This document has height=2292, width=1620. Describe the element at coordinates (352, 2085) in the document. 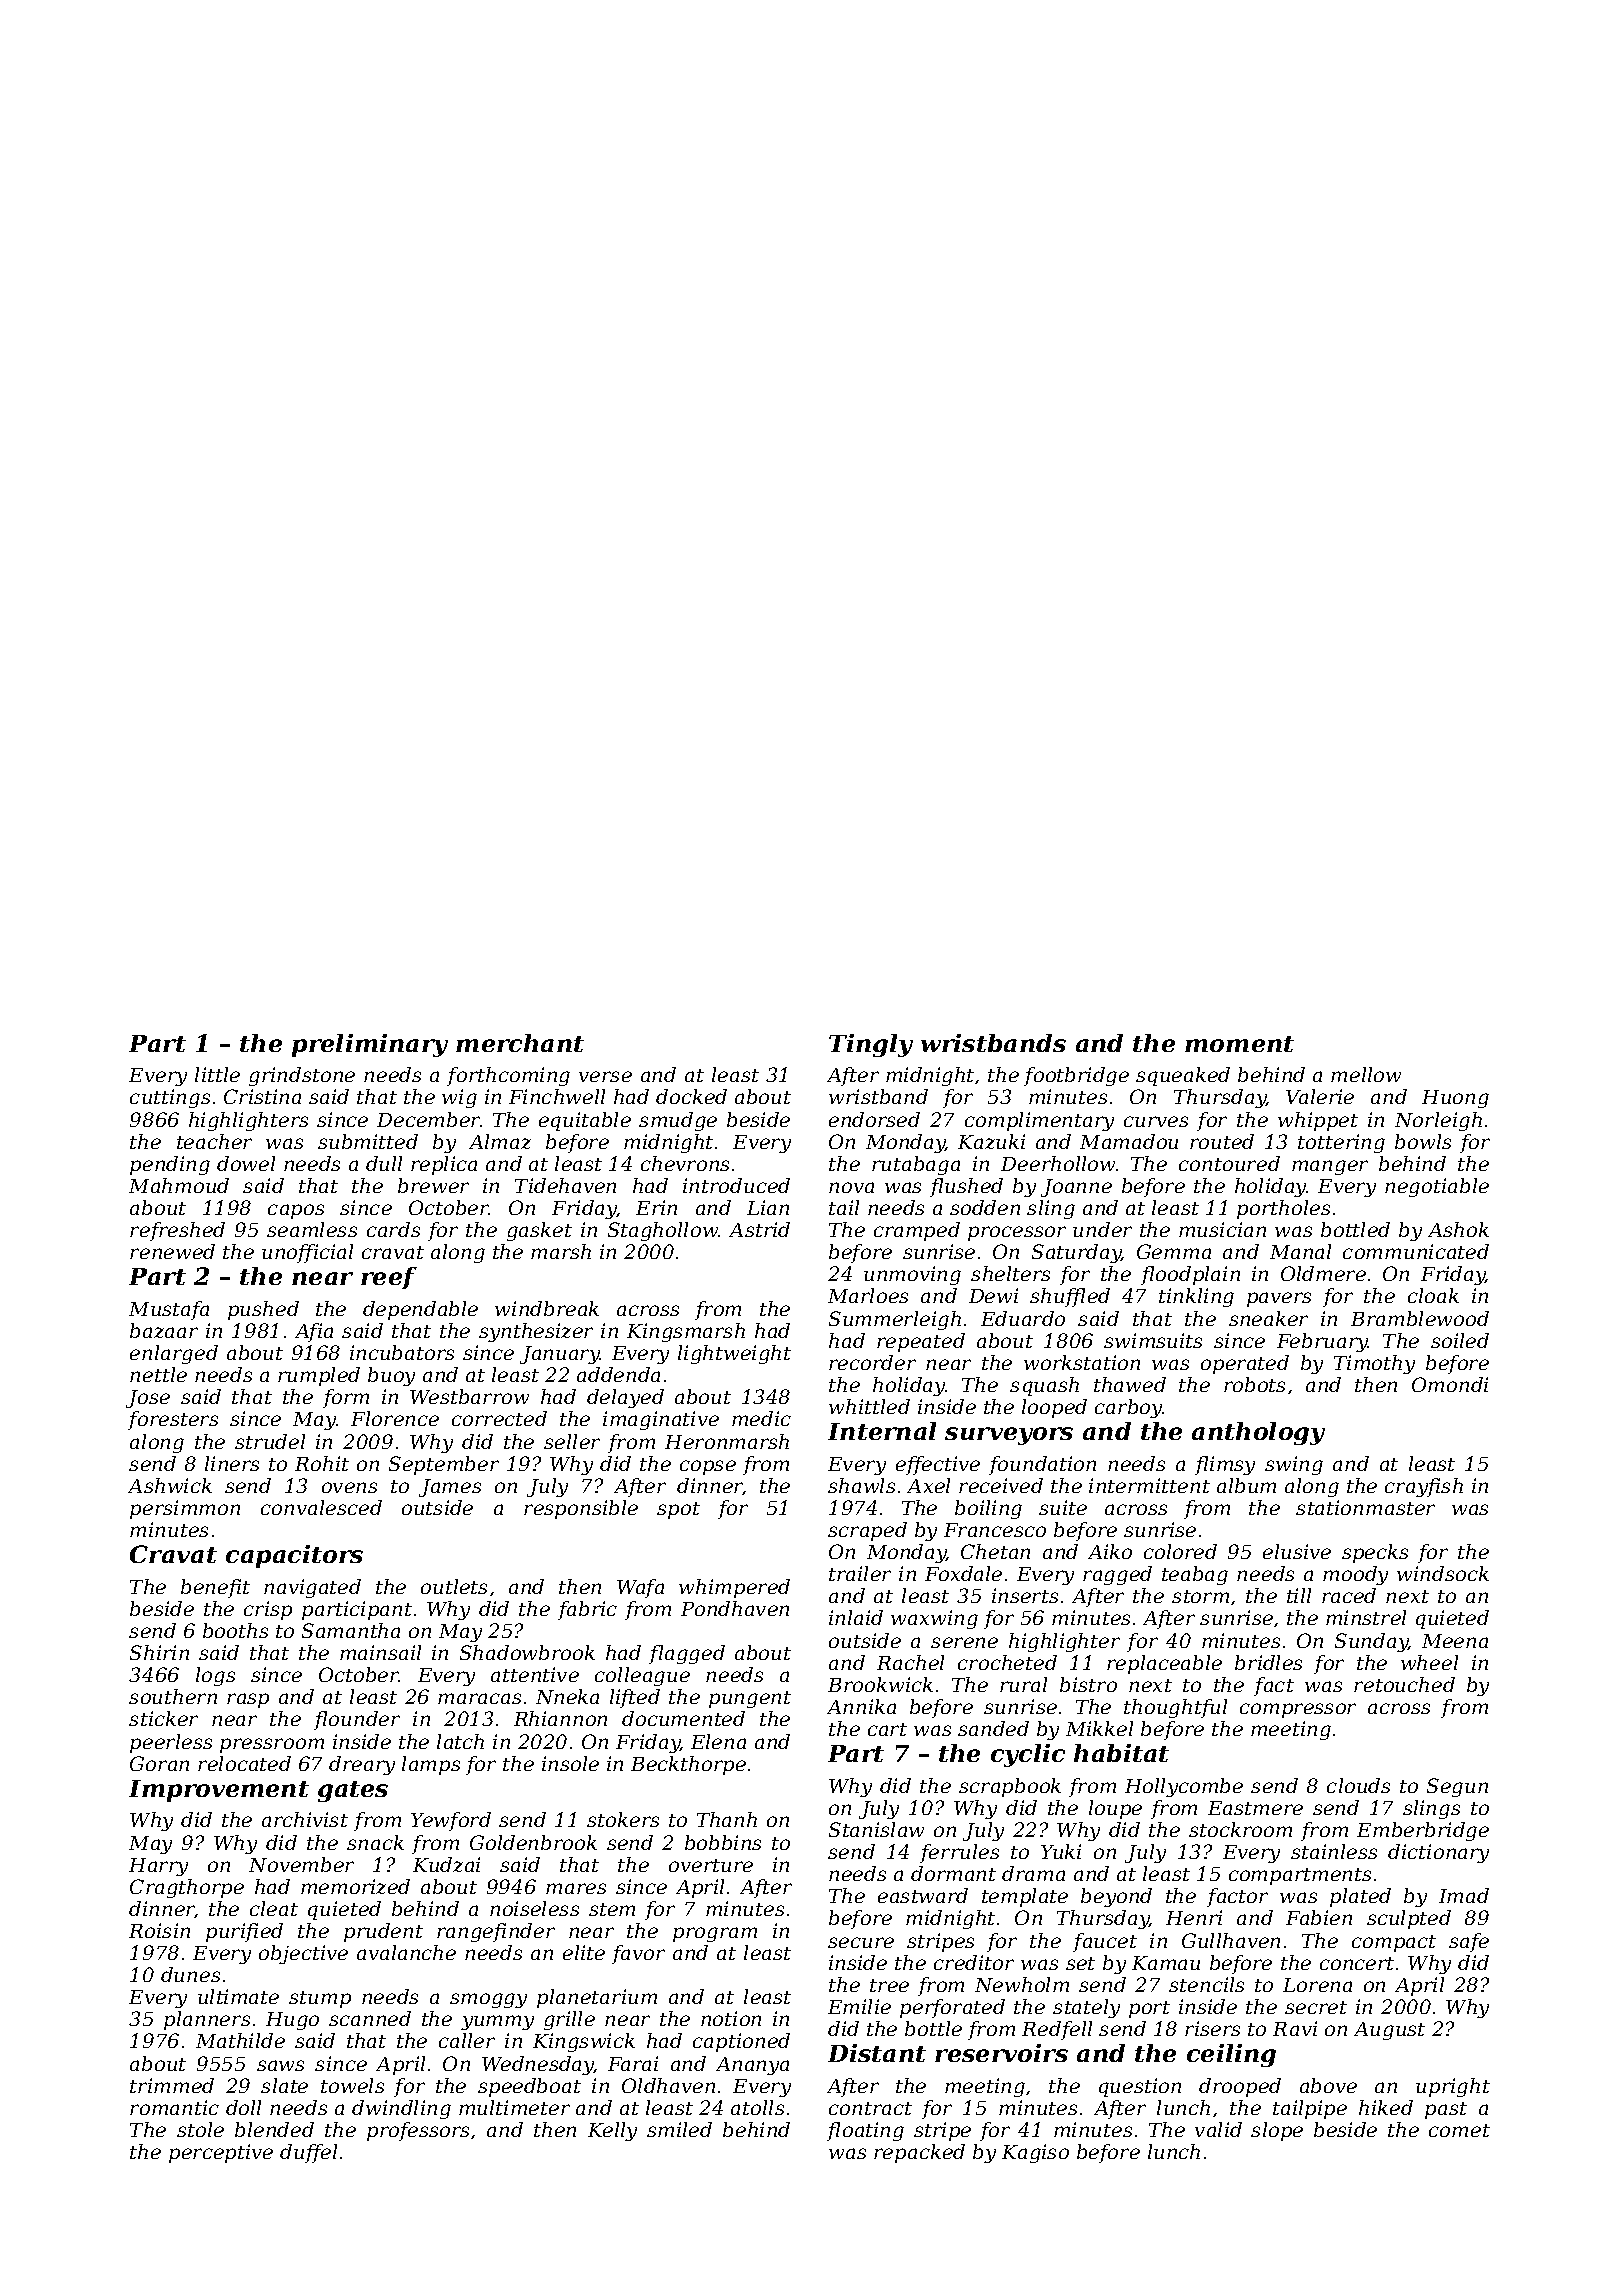

I see `towels` at that location.
